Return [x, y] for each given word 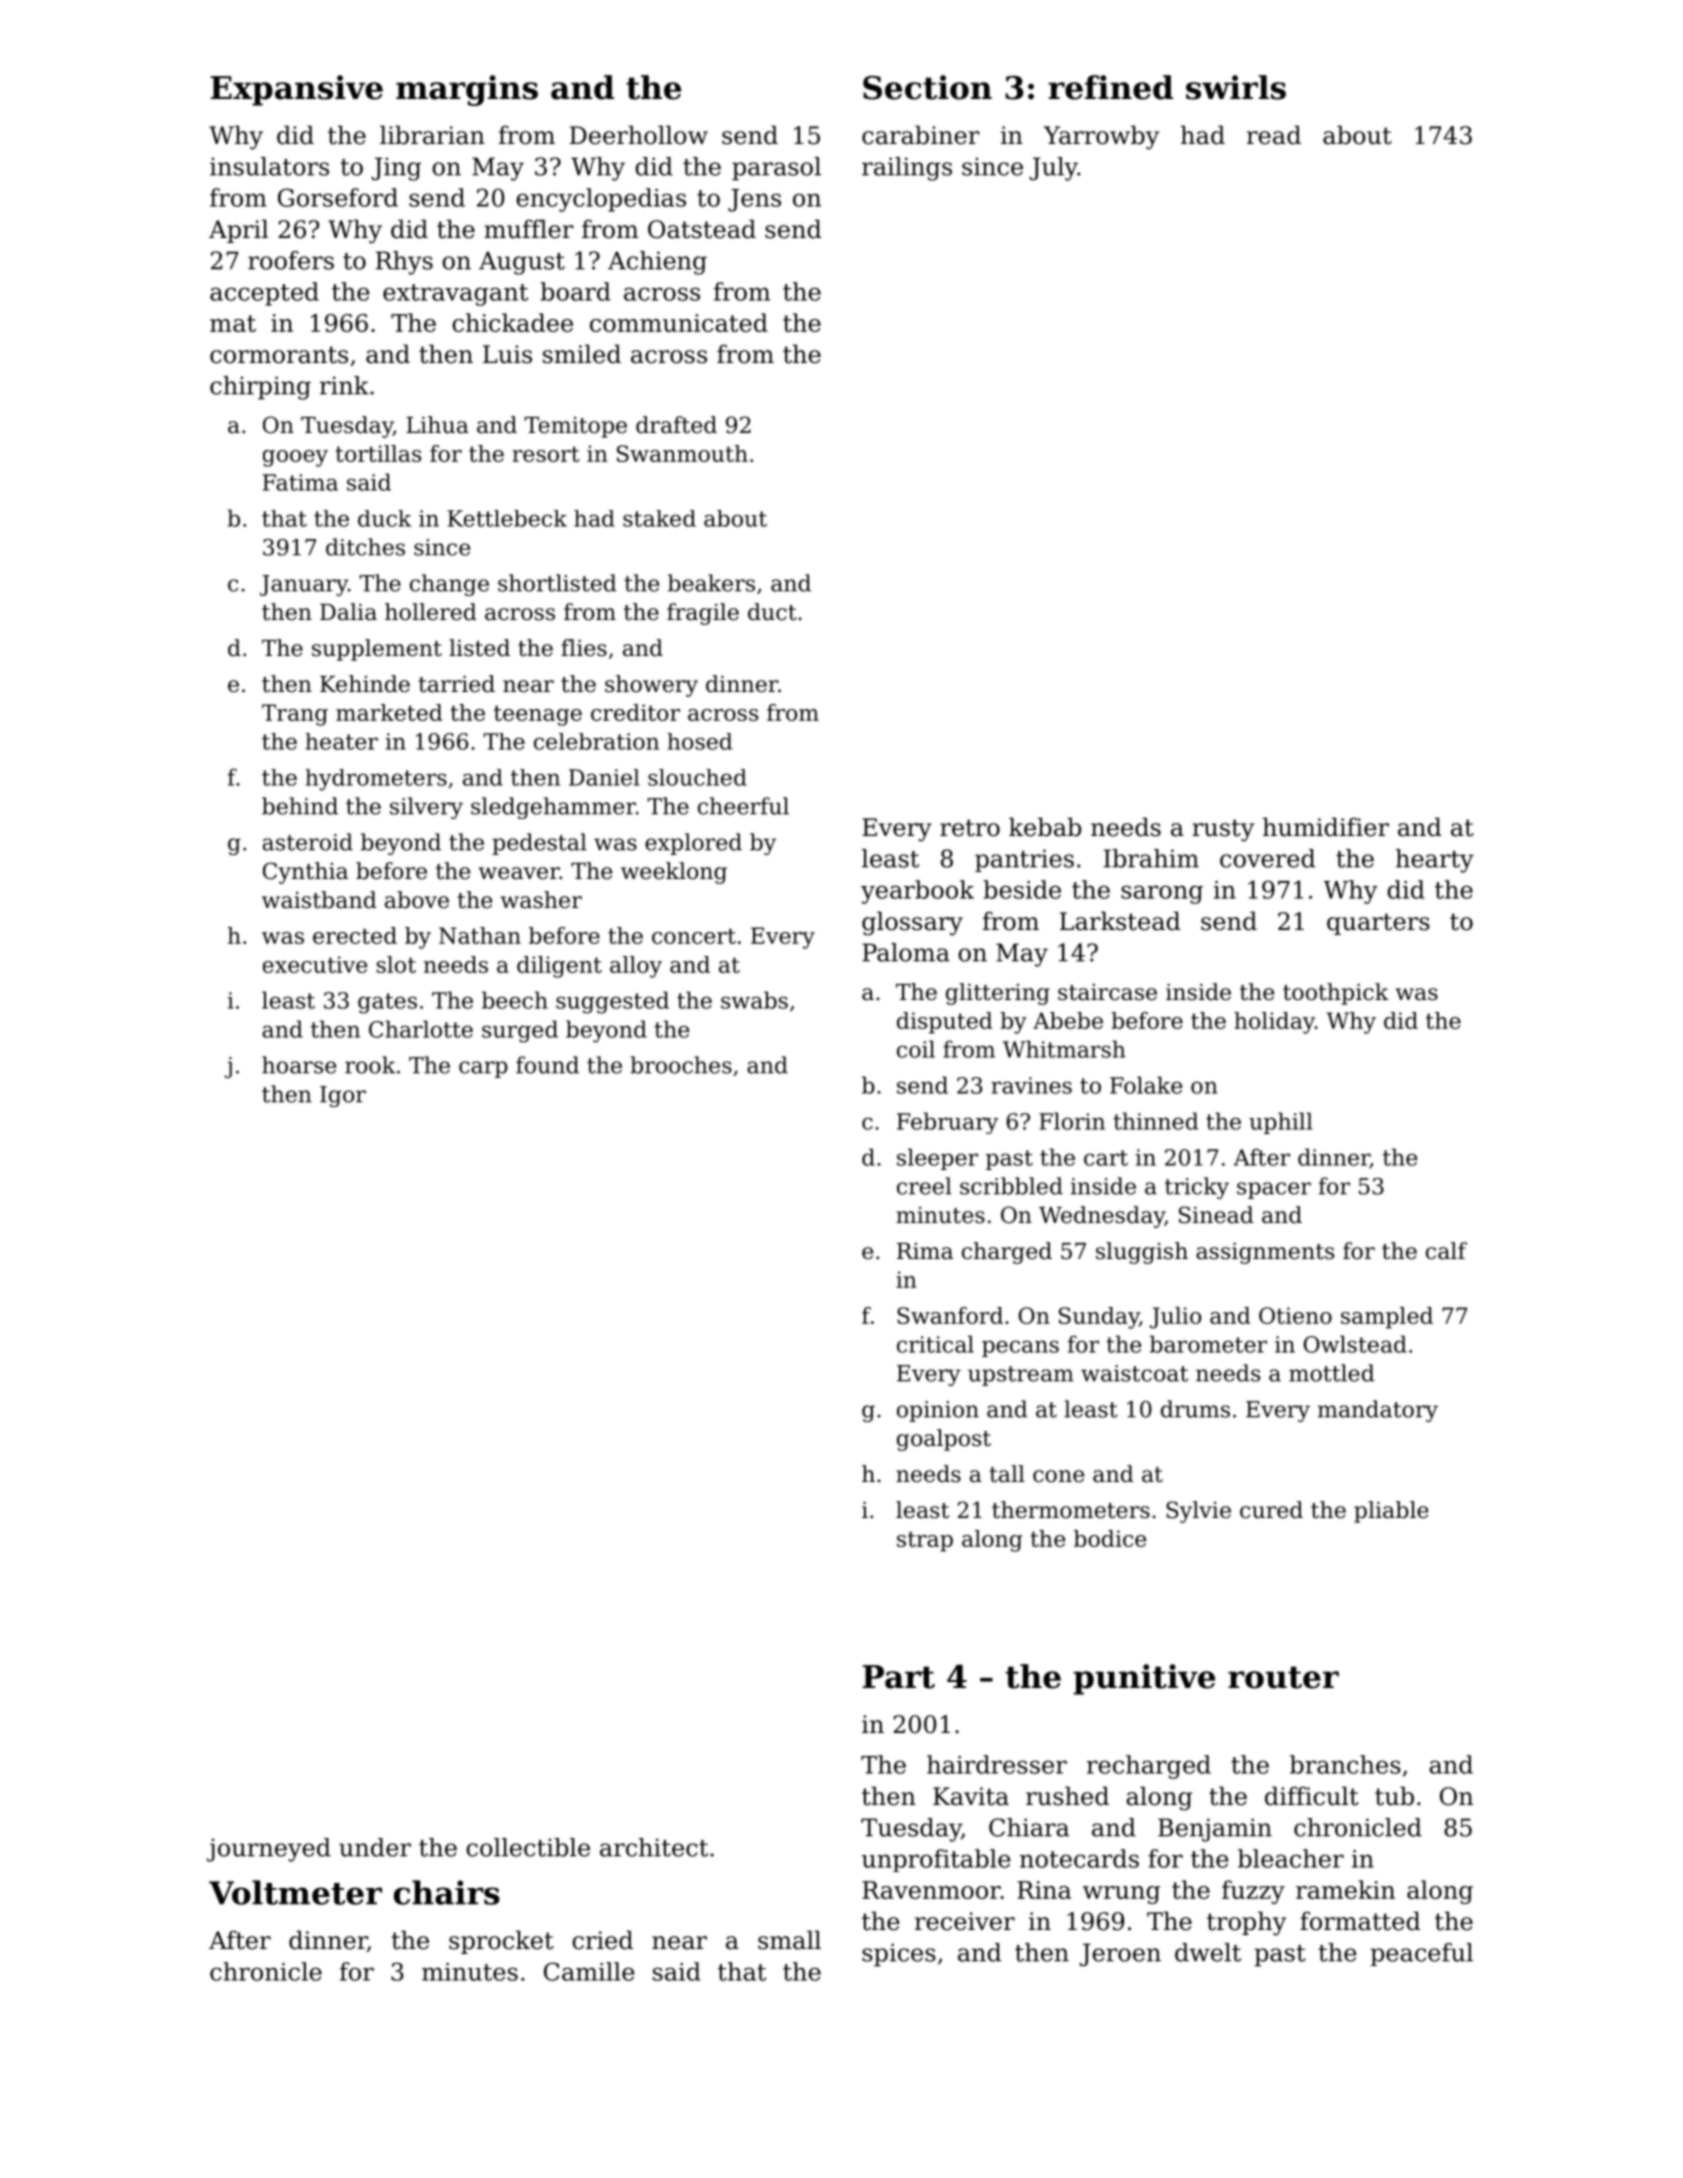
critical [935, 1344]
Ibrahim [1151, 858]
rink [344, 385]
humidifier [1326, 827]
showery [651, 686]
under [375, 1847]
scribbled [1011, 1186]
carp [483, 1069]
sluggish [1142, 1253]
